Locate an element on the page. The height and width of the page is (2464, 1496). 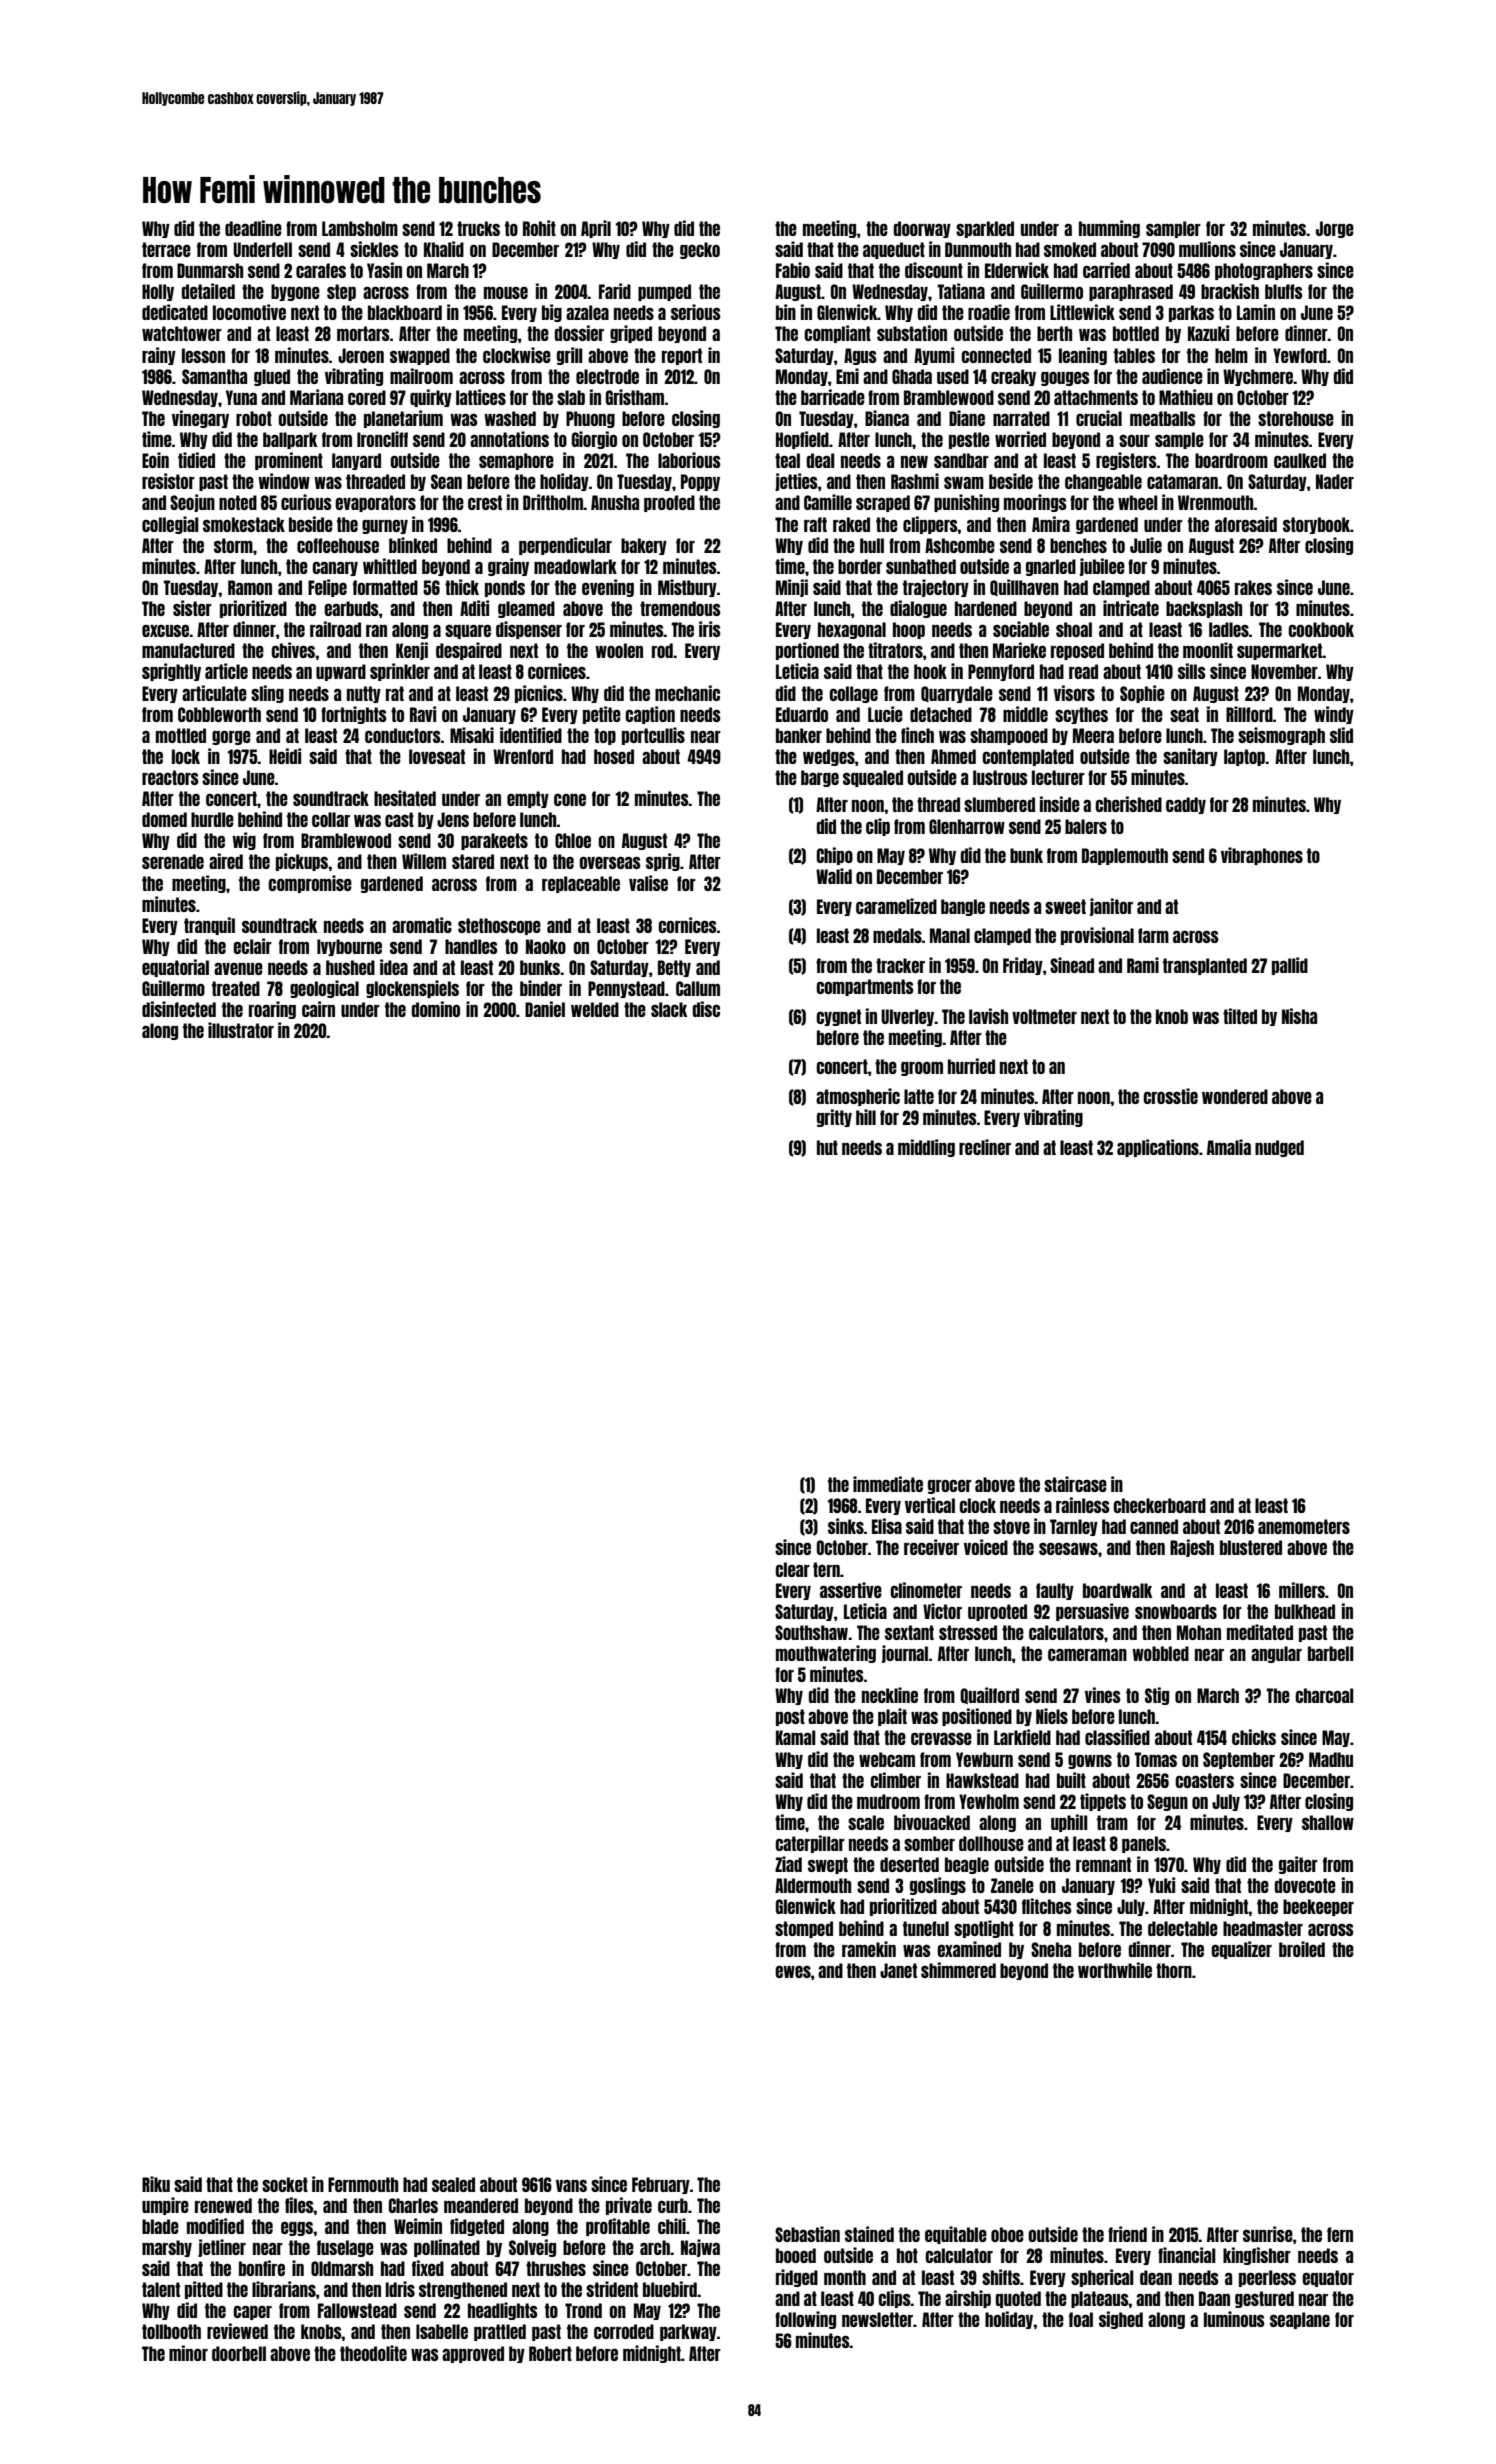
Segun is located at coordinates (1167, 1802).
